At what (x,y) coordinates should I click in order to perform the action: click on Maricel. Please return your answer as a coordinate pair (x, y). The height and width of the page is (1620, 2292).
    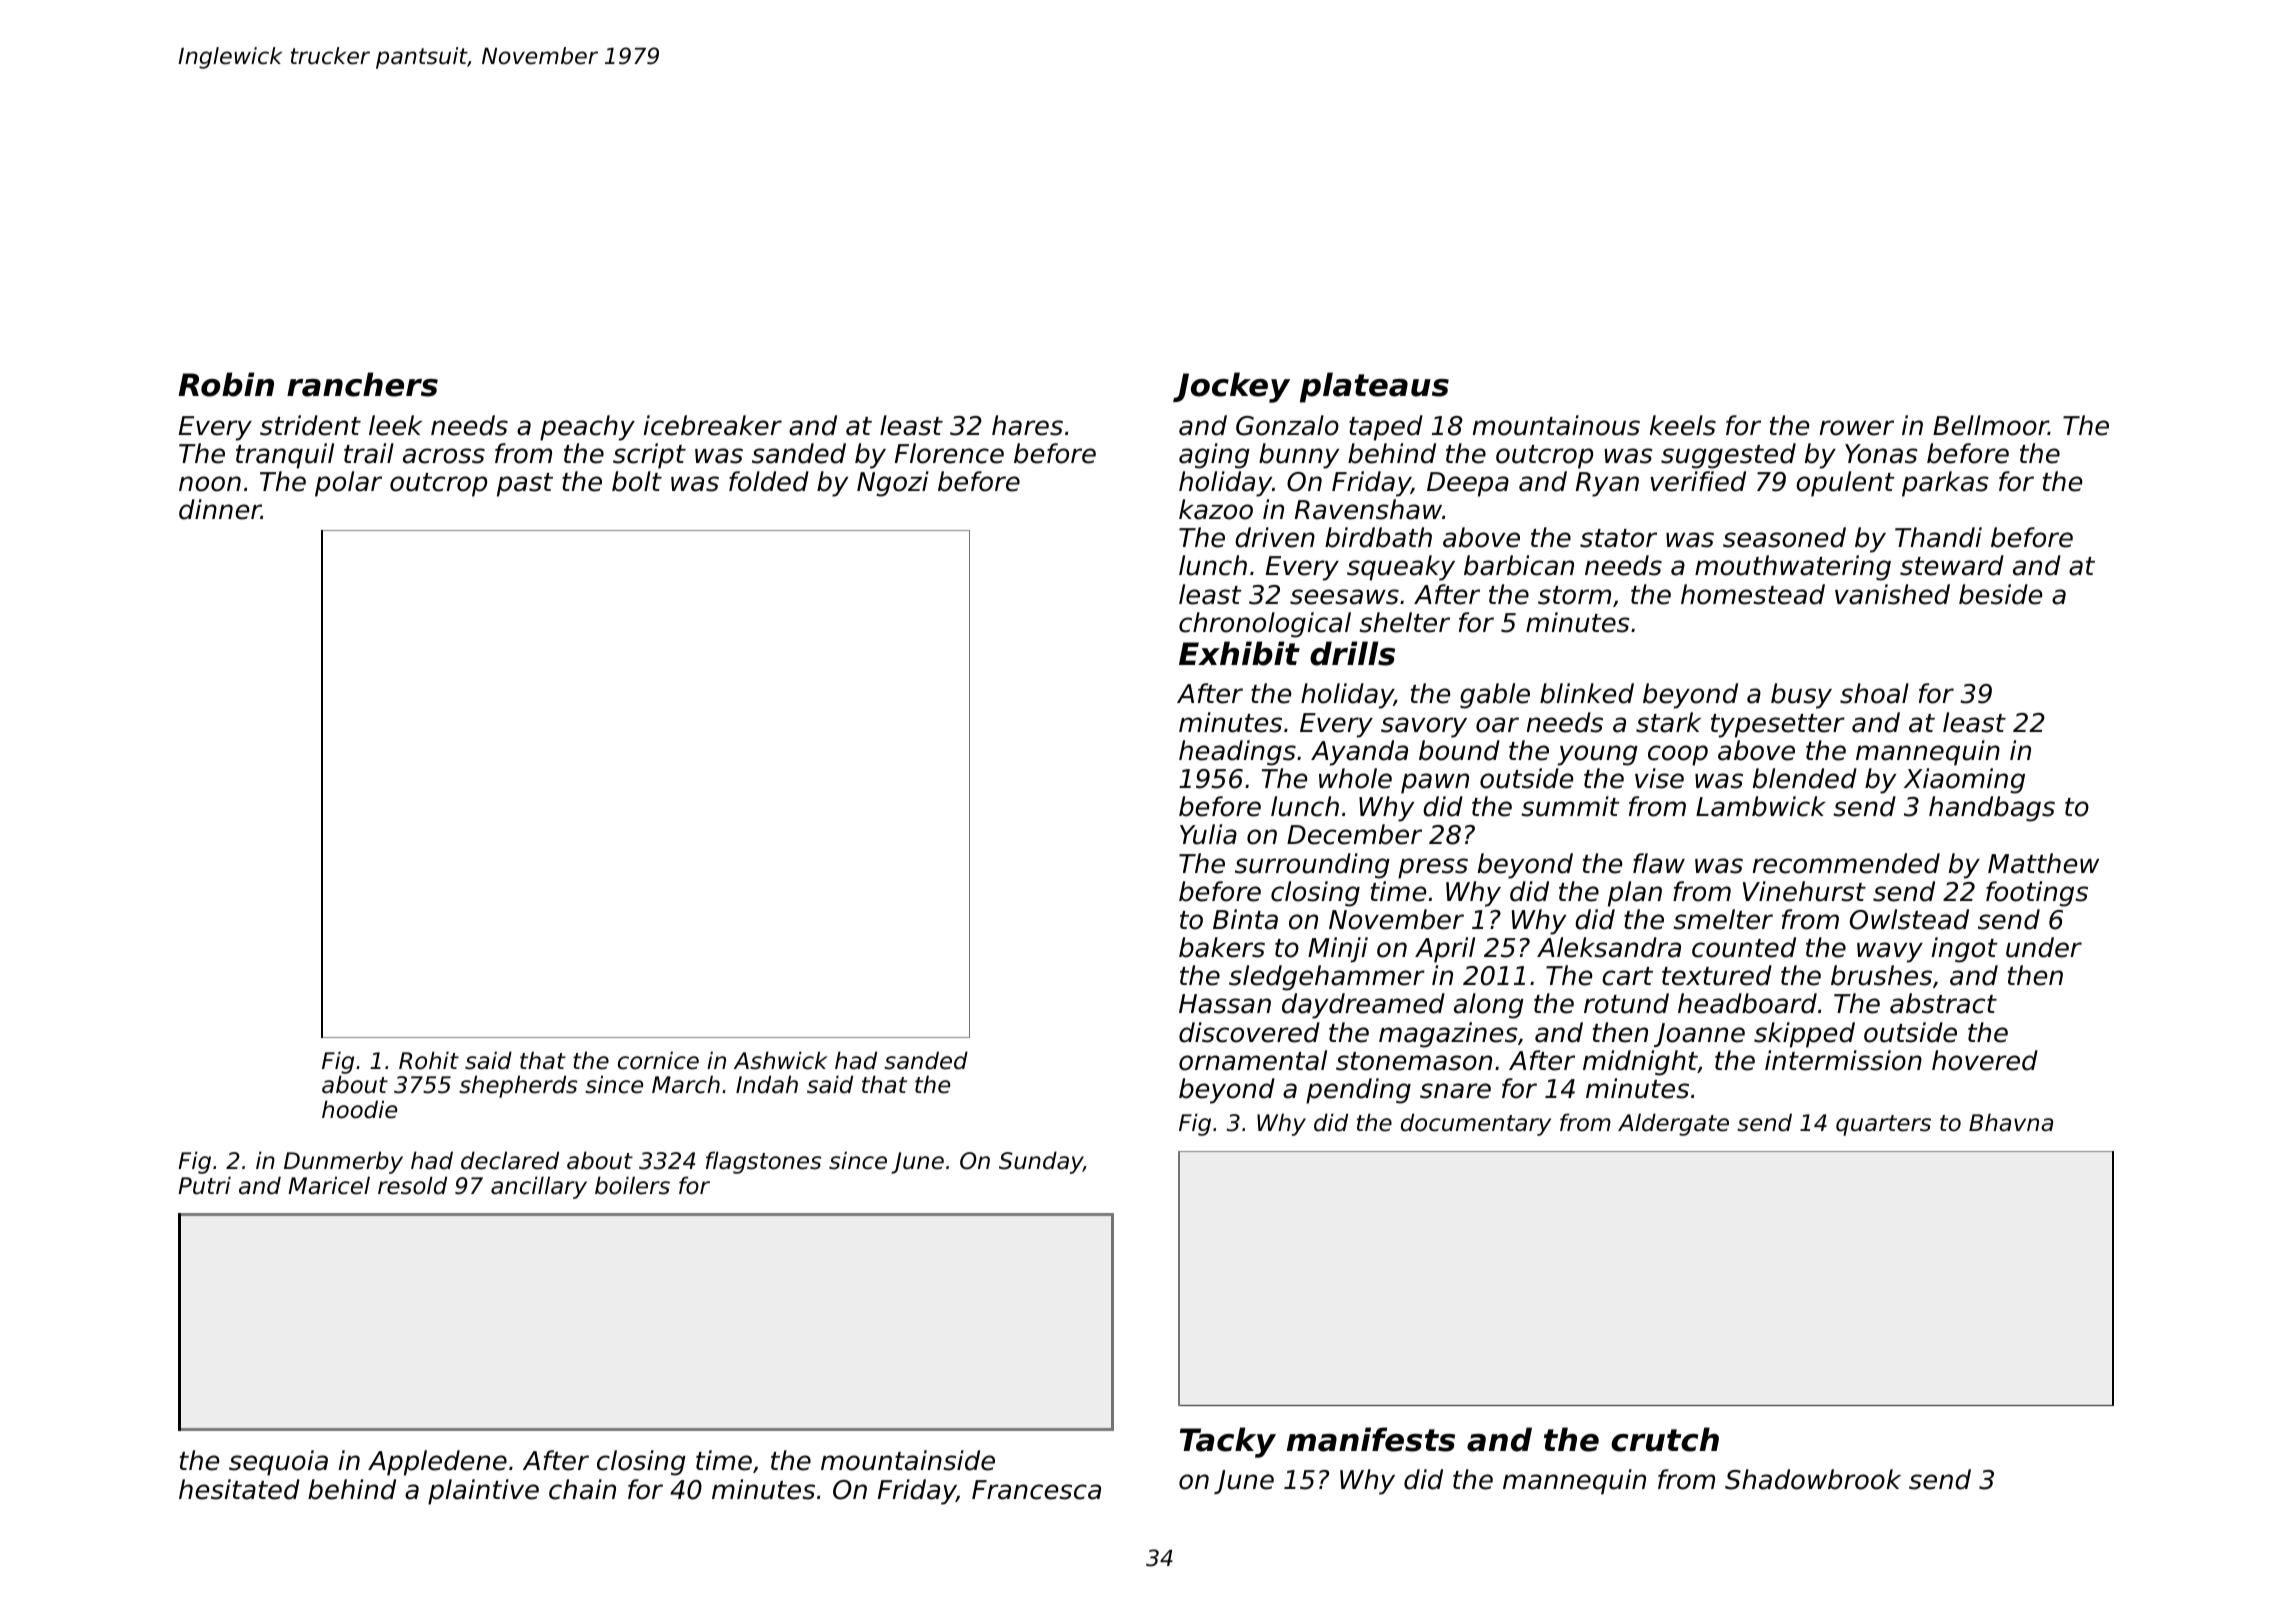
    Looking at the image, I should click on (329, 1185).
